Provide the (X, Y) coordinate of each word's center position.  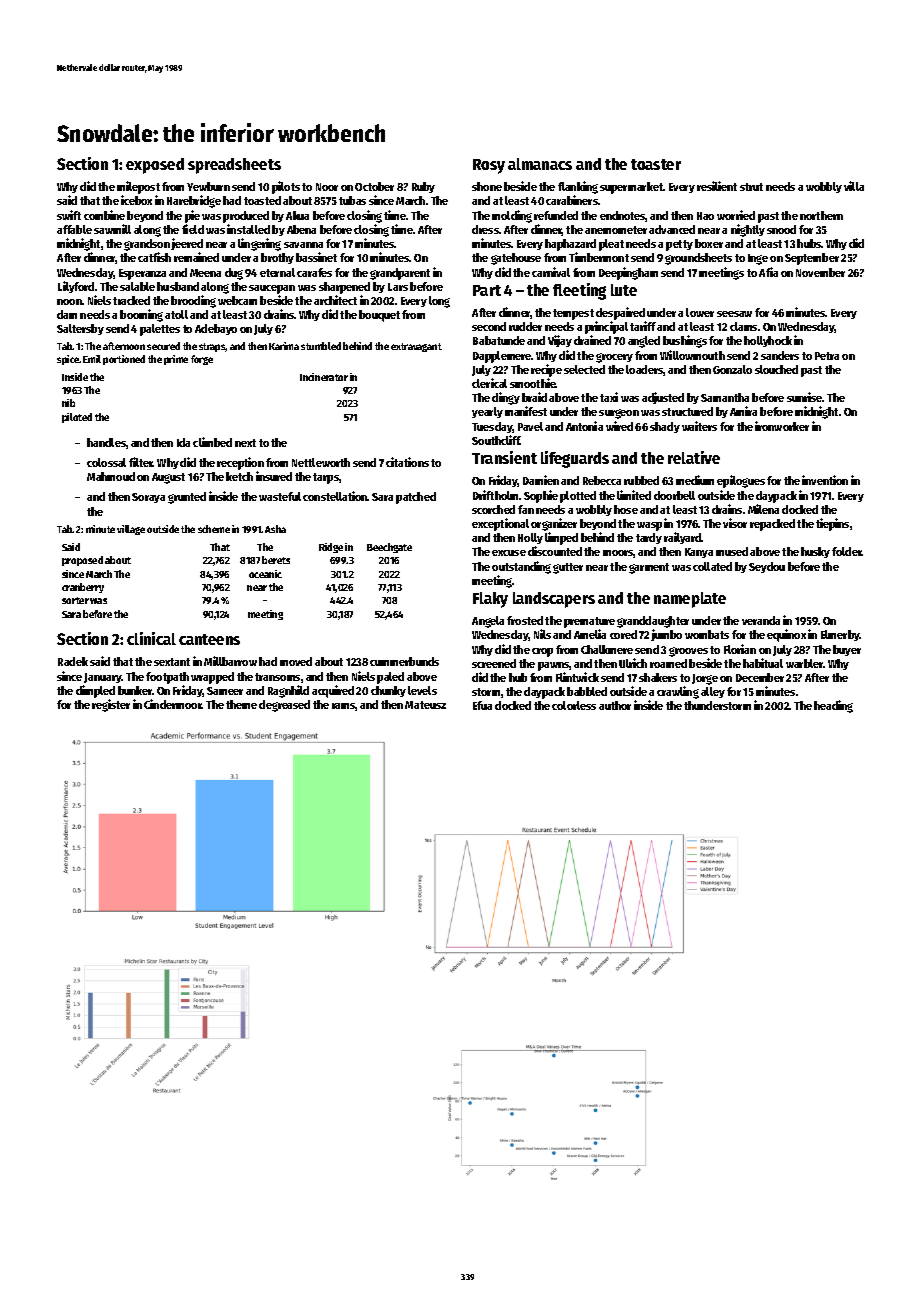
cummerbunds (404, 661)
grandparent (400, 274)
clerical (489, 383)
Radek (73, 661)
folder (847, 551)
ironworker (782, 426)
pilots (286, 187)
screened (494, 663)
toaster (656, 164)
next (245, 443)
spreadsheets (234, 166)
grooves (688, 652)
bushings (685, 341)
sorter (75, 600)
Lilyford (76, 287)
